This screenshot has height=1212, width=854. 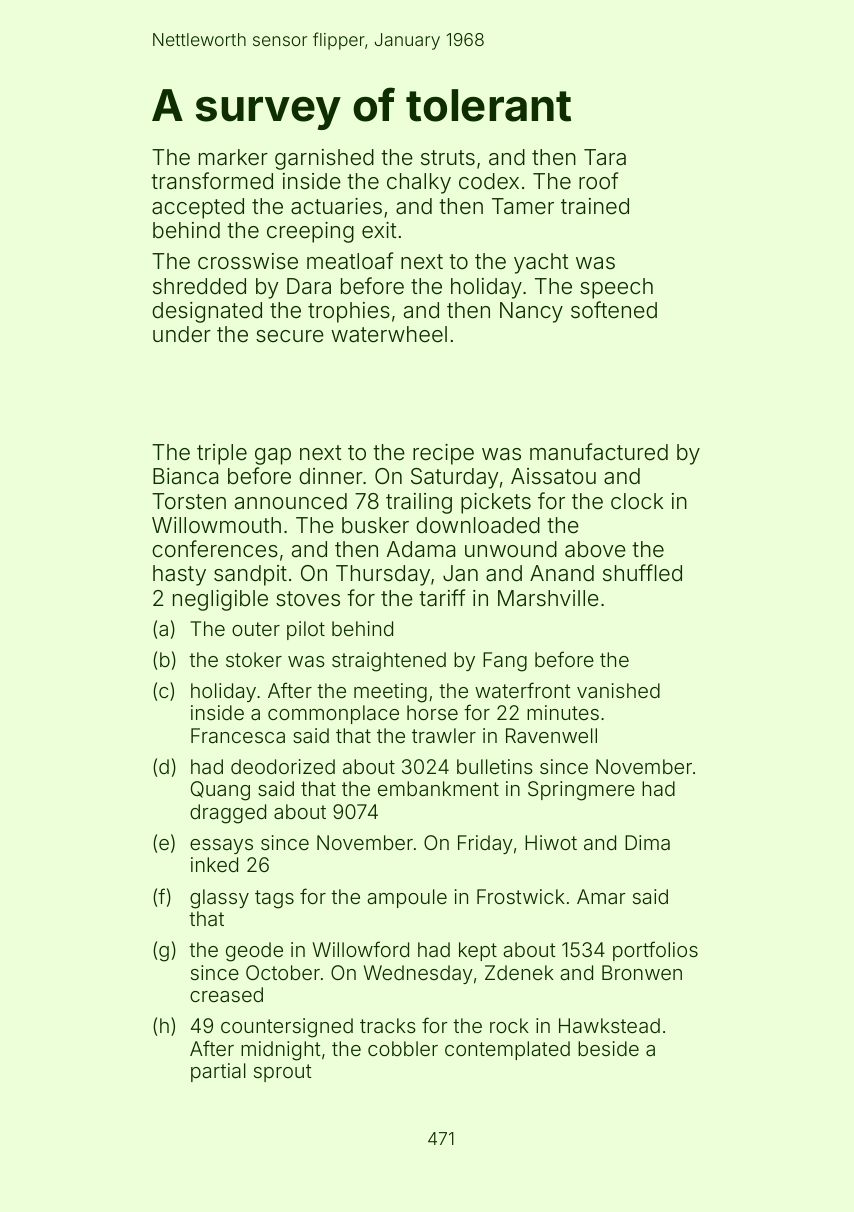 What do you see at coordinates (618, 690) in the screenshot?
I see `vanished` at bounding box center [618, 690].
